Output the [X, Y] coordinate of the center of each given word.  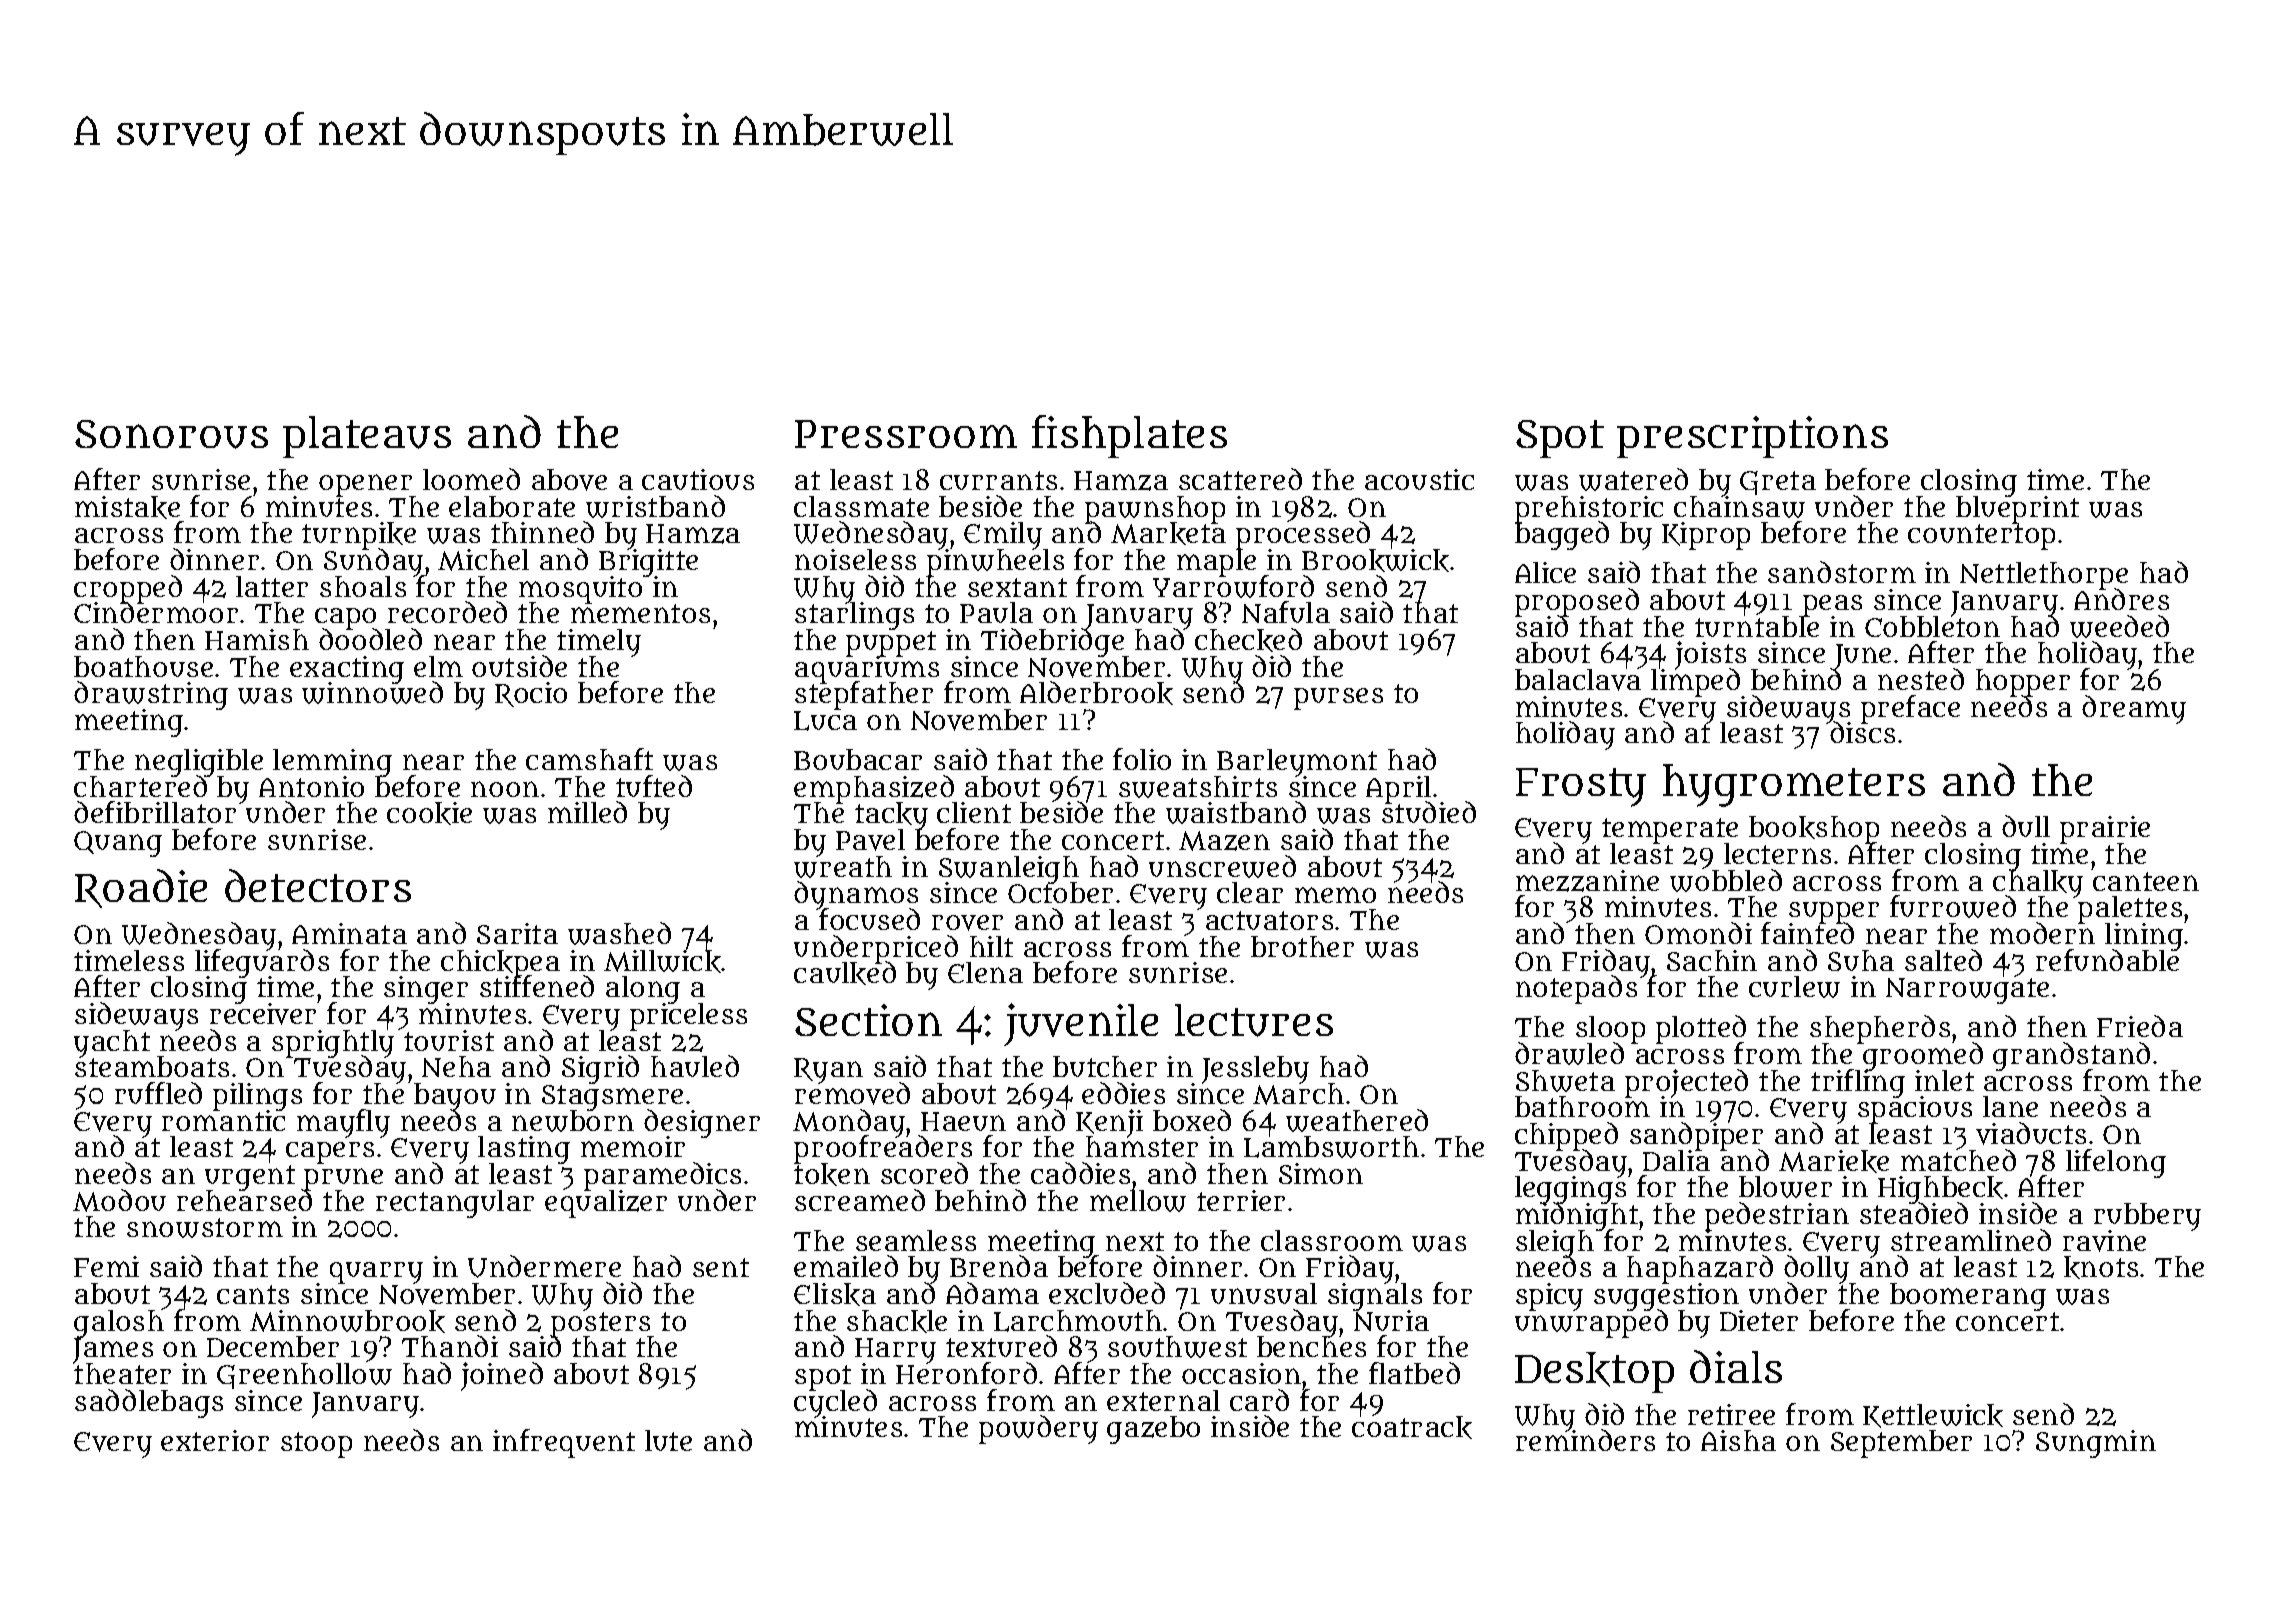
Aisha [1738, 1440]
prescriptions [1752, 437]
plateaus [367, 437]
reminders [1585, 1441]
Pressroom [906, 434]
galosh [119, 1324]
